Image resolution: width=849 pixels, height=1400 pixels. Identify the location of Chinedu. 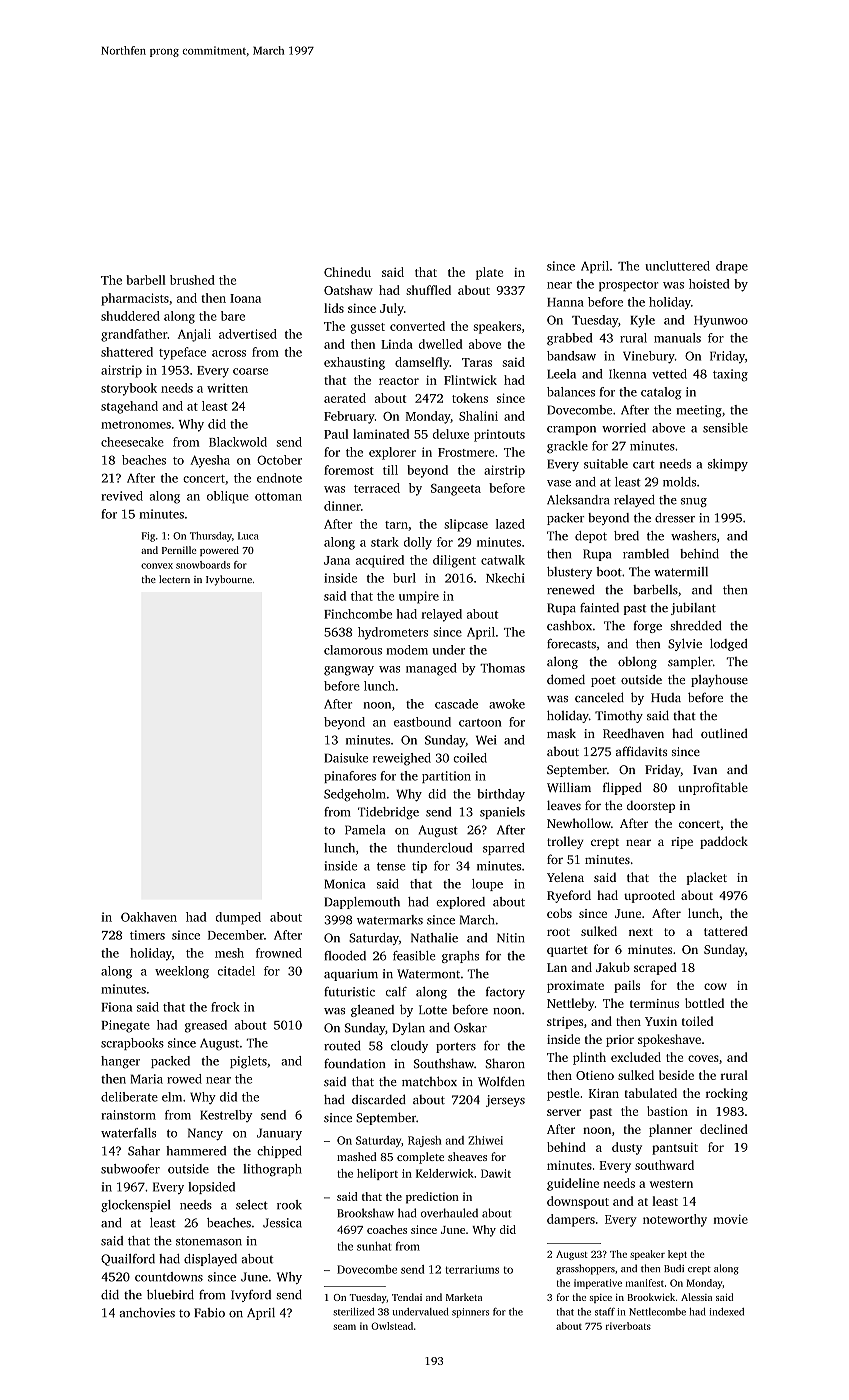
(347, 272).
